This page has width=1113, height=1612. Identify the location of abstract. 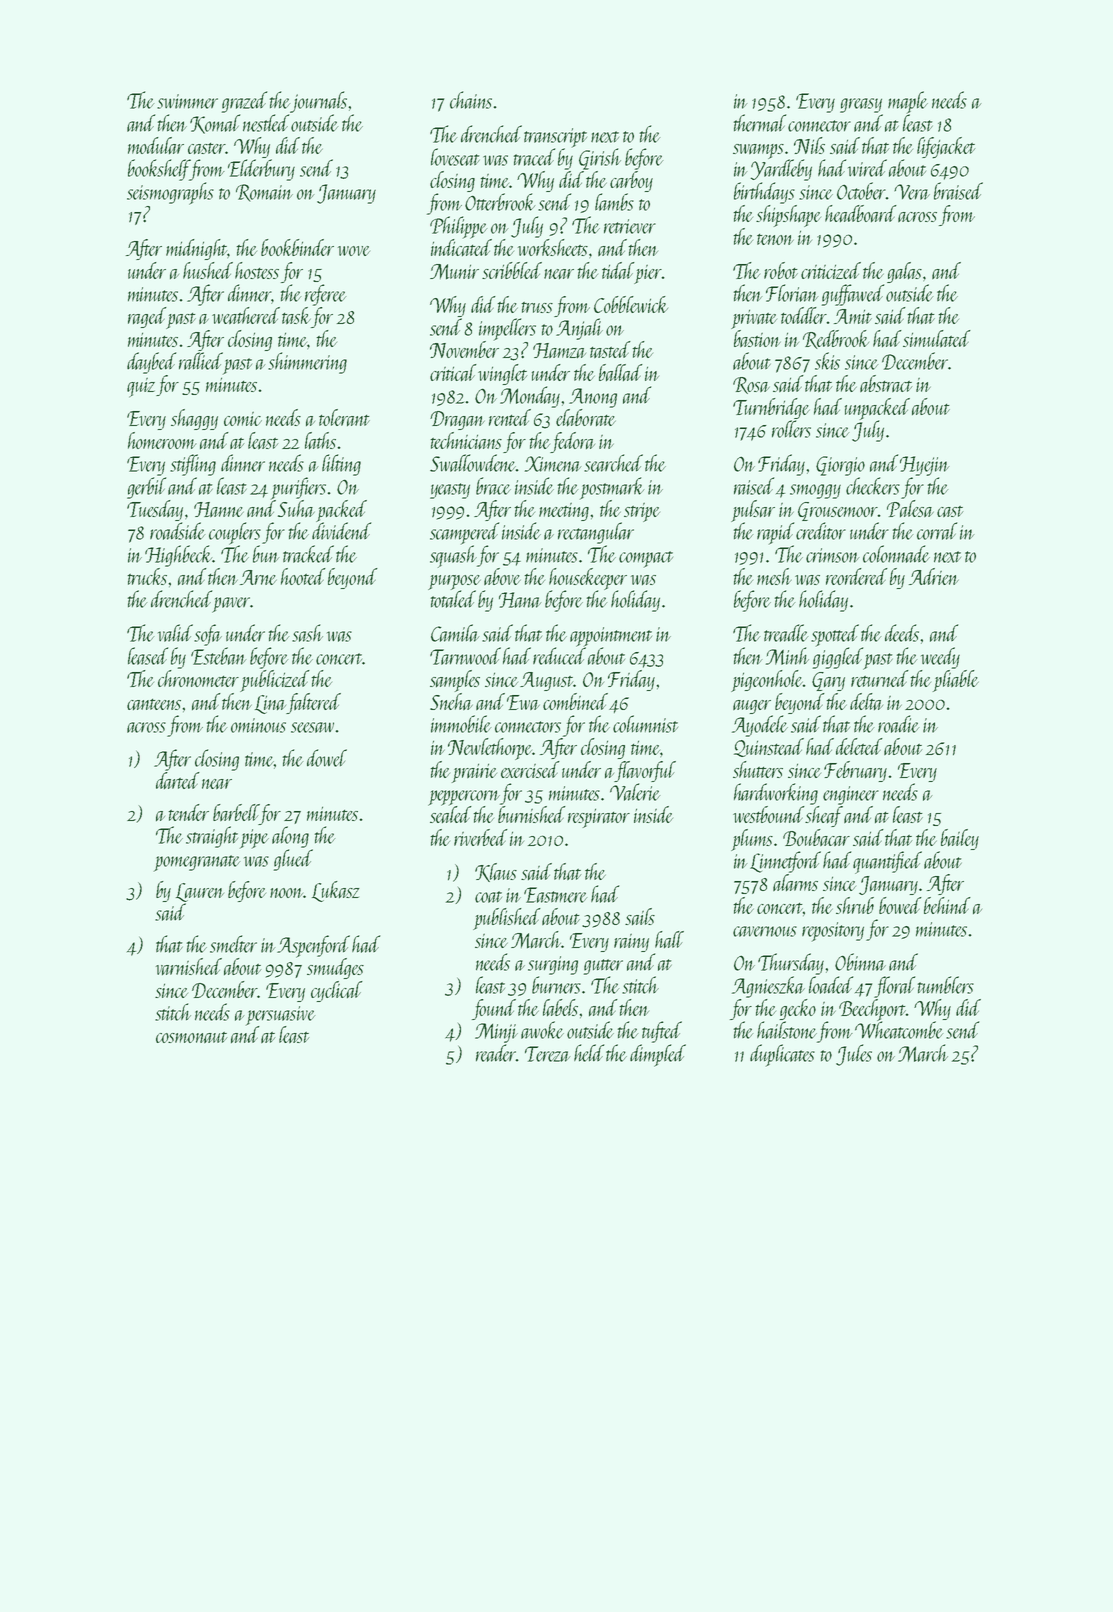
(886, 383).
